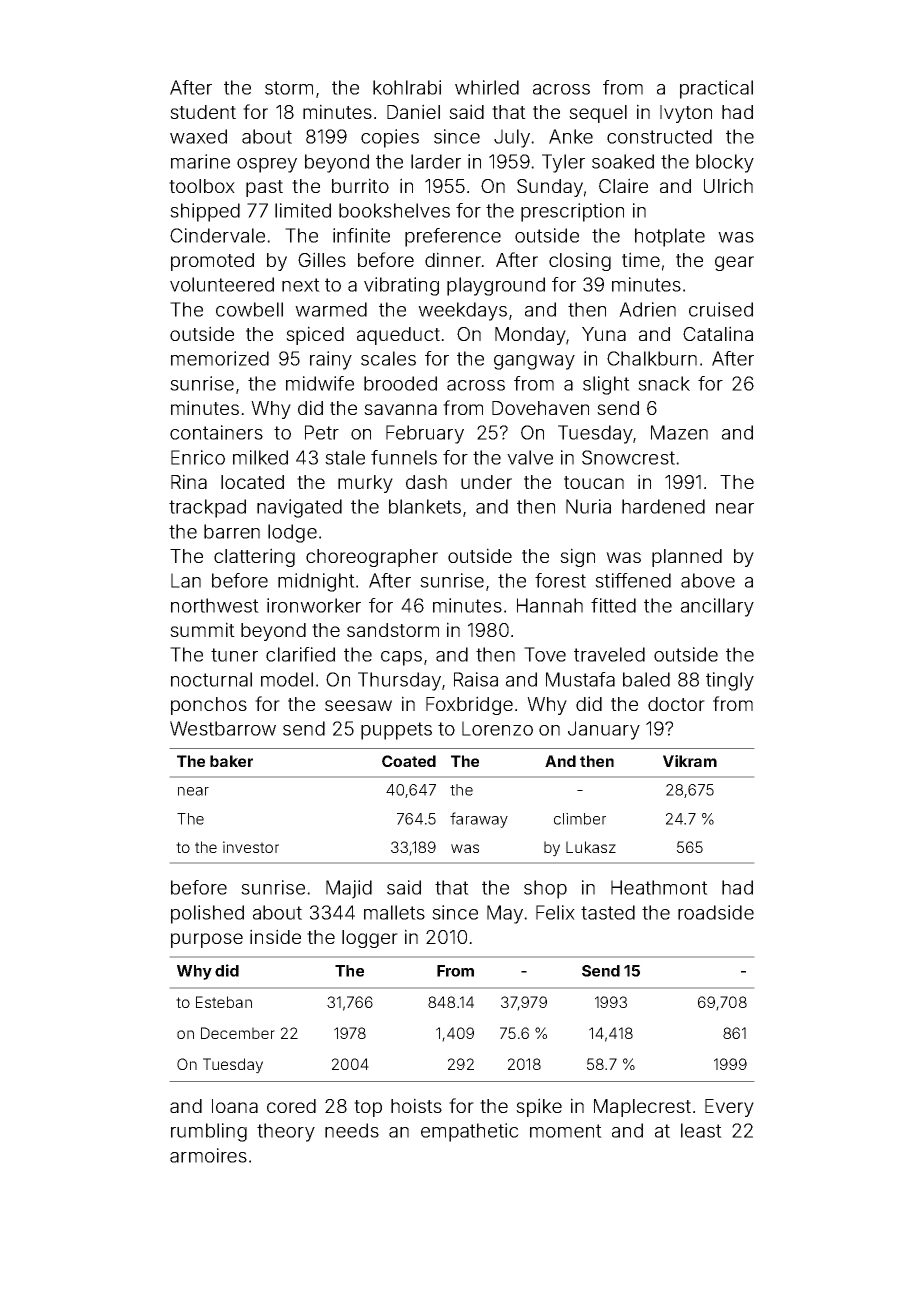  What do you see at coordinates (539, 1107) in the screenshot?
I see `spike` at bounding box center [539, 1107].
